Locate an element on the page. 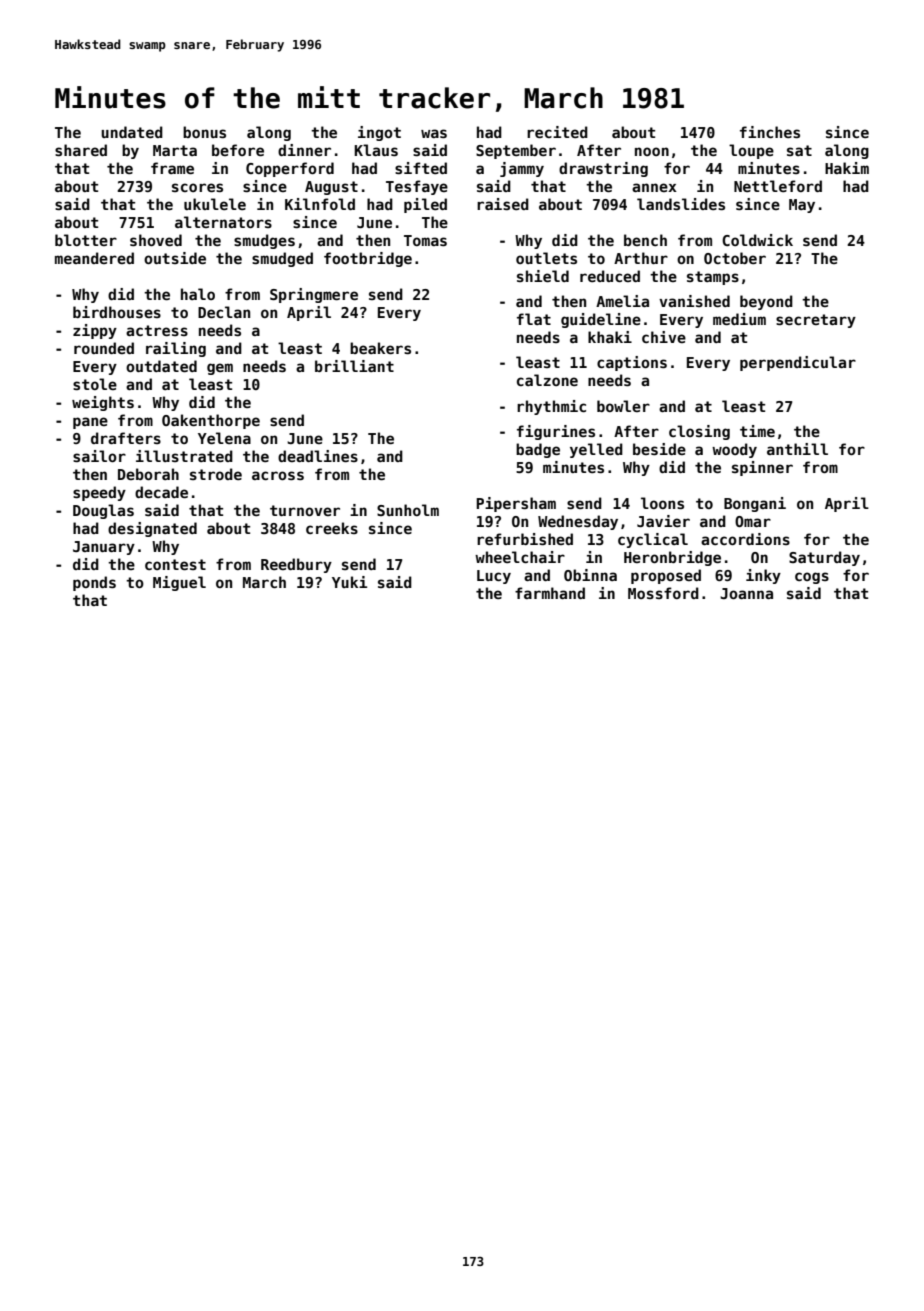 This image has height=1311, width=924. Coldwick is located at coordinates (757, 240).
